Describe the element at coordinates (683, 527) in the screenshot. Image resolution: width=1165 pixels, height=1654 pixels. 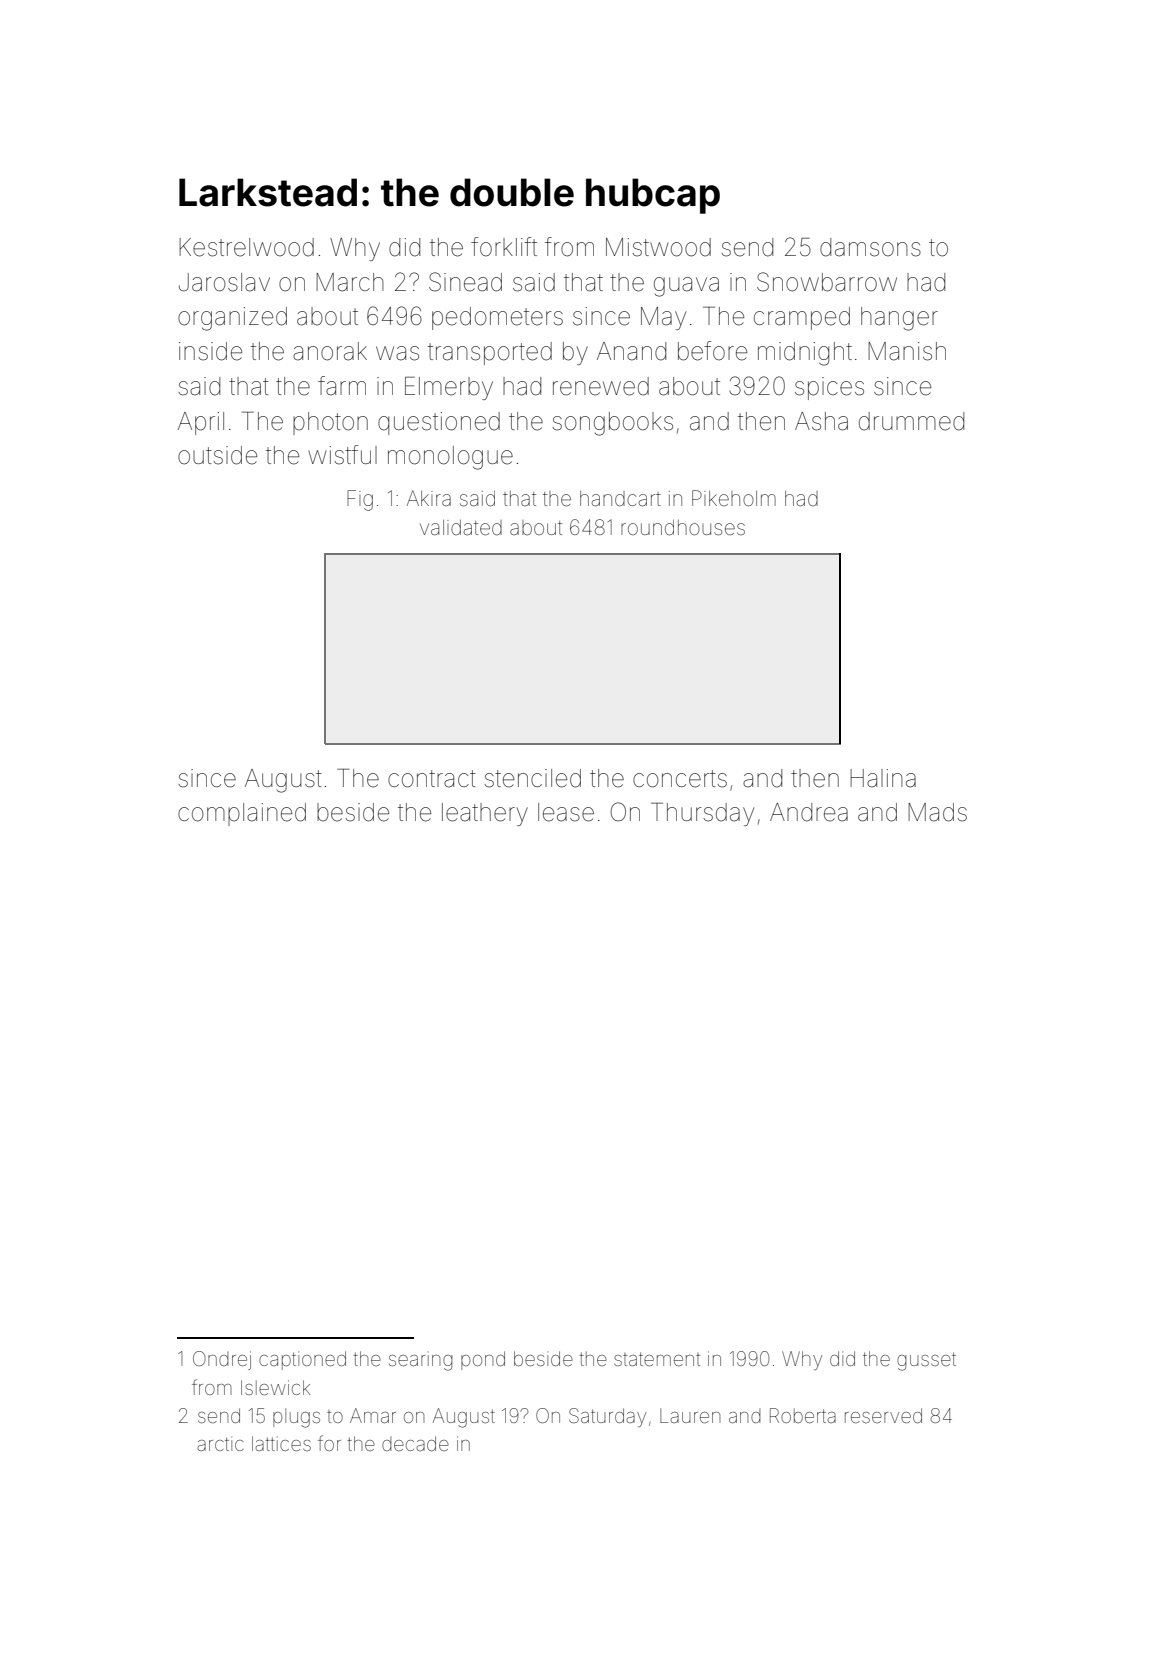
I see `roundhouses` at that location.
